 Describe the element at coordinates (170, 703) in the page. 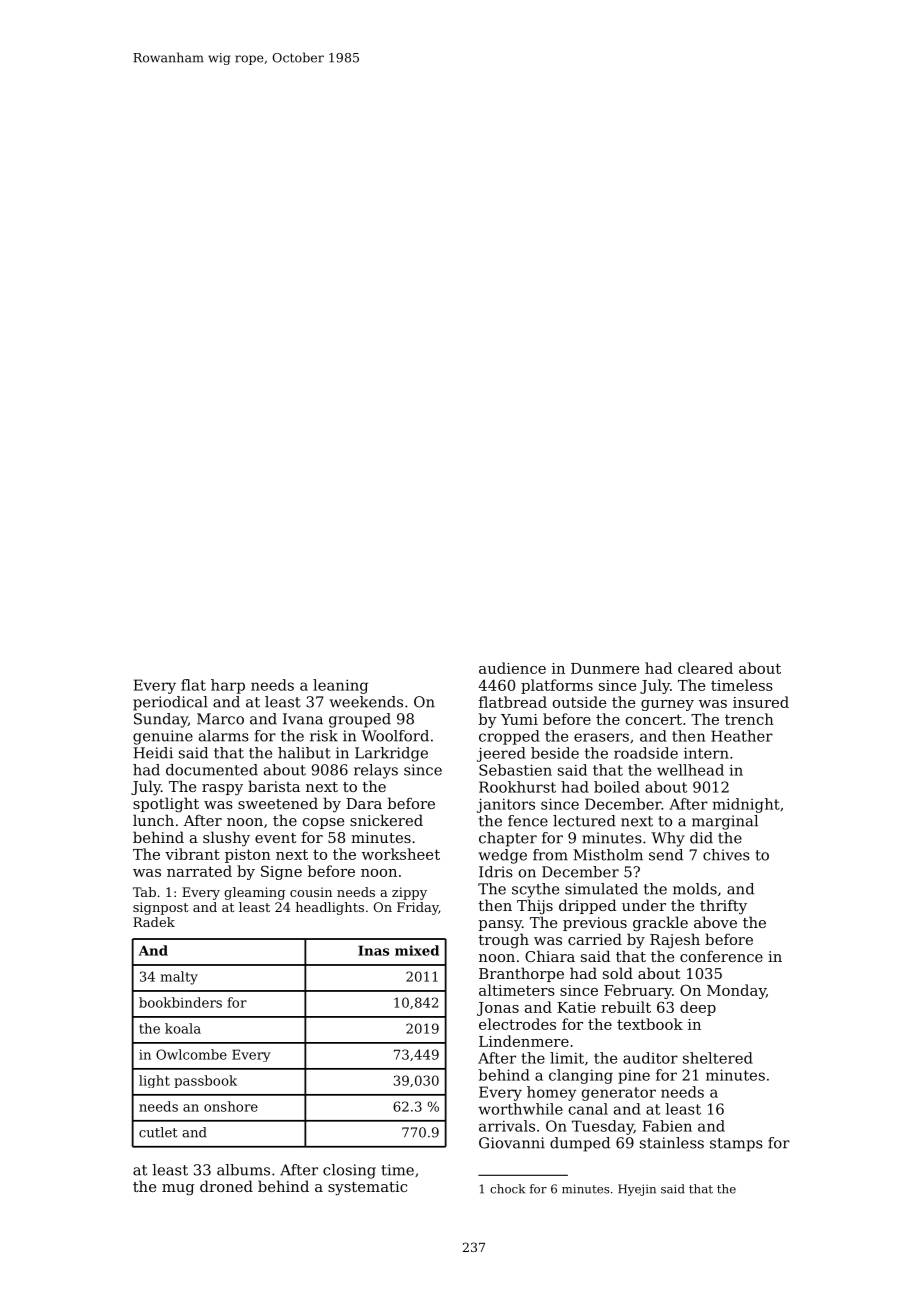

I see `periodical` at that location.
